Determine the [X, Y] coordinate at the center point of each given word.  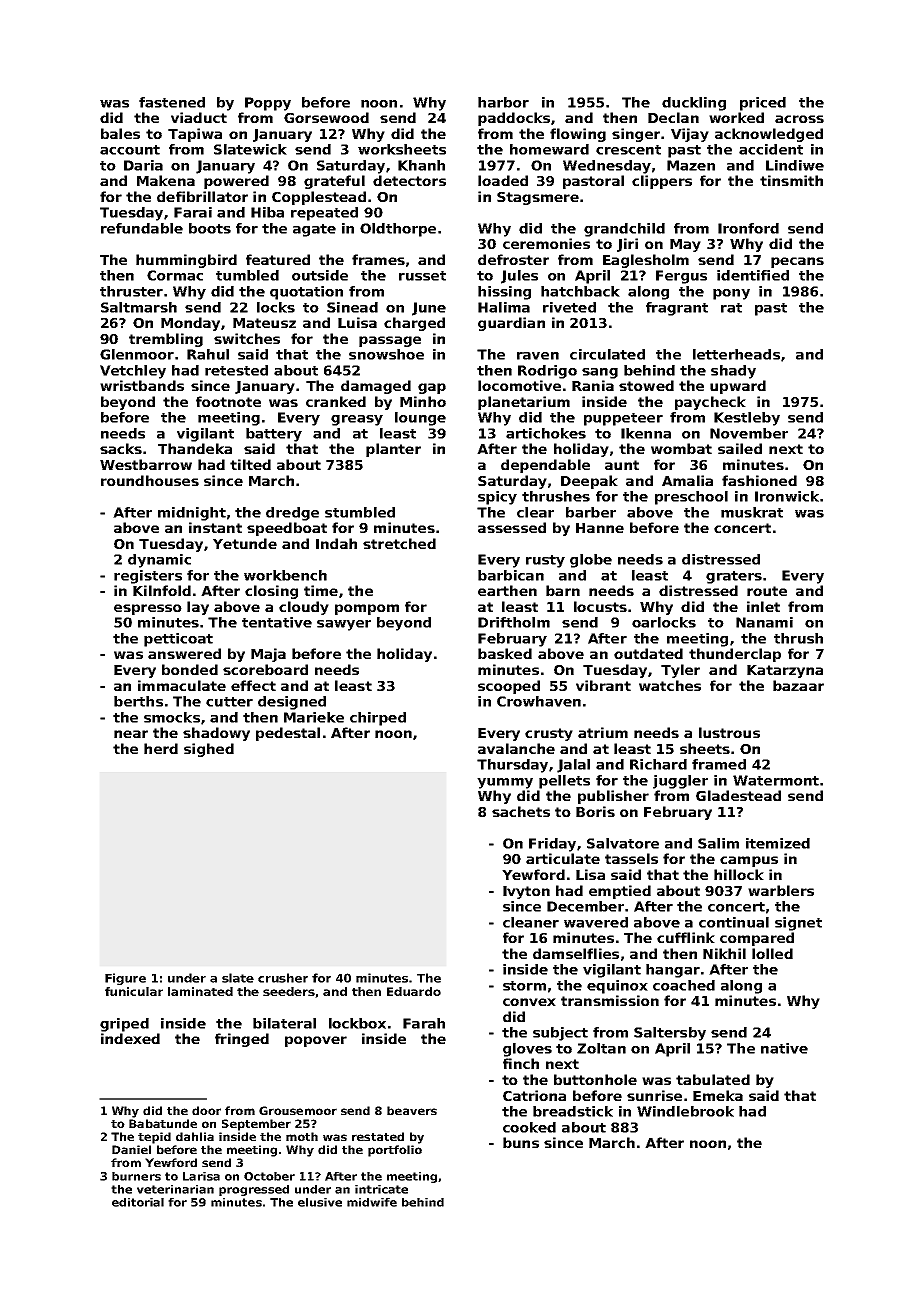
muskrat [752, 512]
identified [753, 275]
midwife [372, 1202]
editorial [138, 1202]
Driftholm [514, 622]
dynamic [159, 561]
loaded [503, 180]
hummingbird [186, 261]
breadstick [573, 1111]
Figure [125, 979]
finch [521, 1063]
